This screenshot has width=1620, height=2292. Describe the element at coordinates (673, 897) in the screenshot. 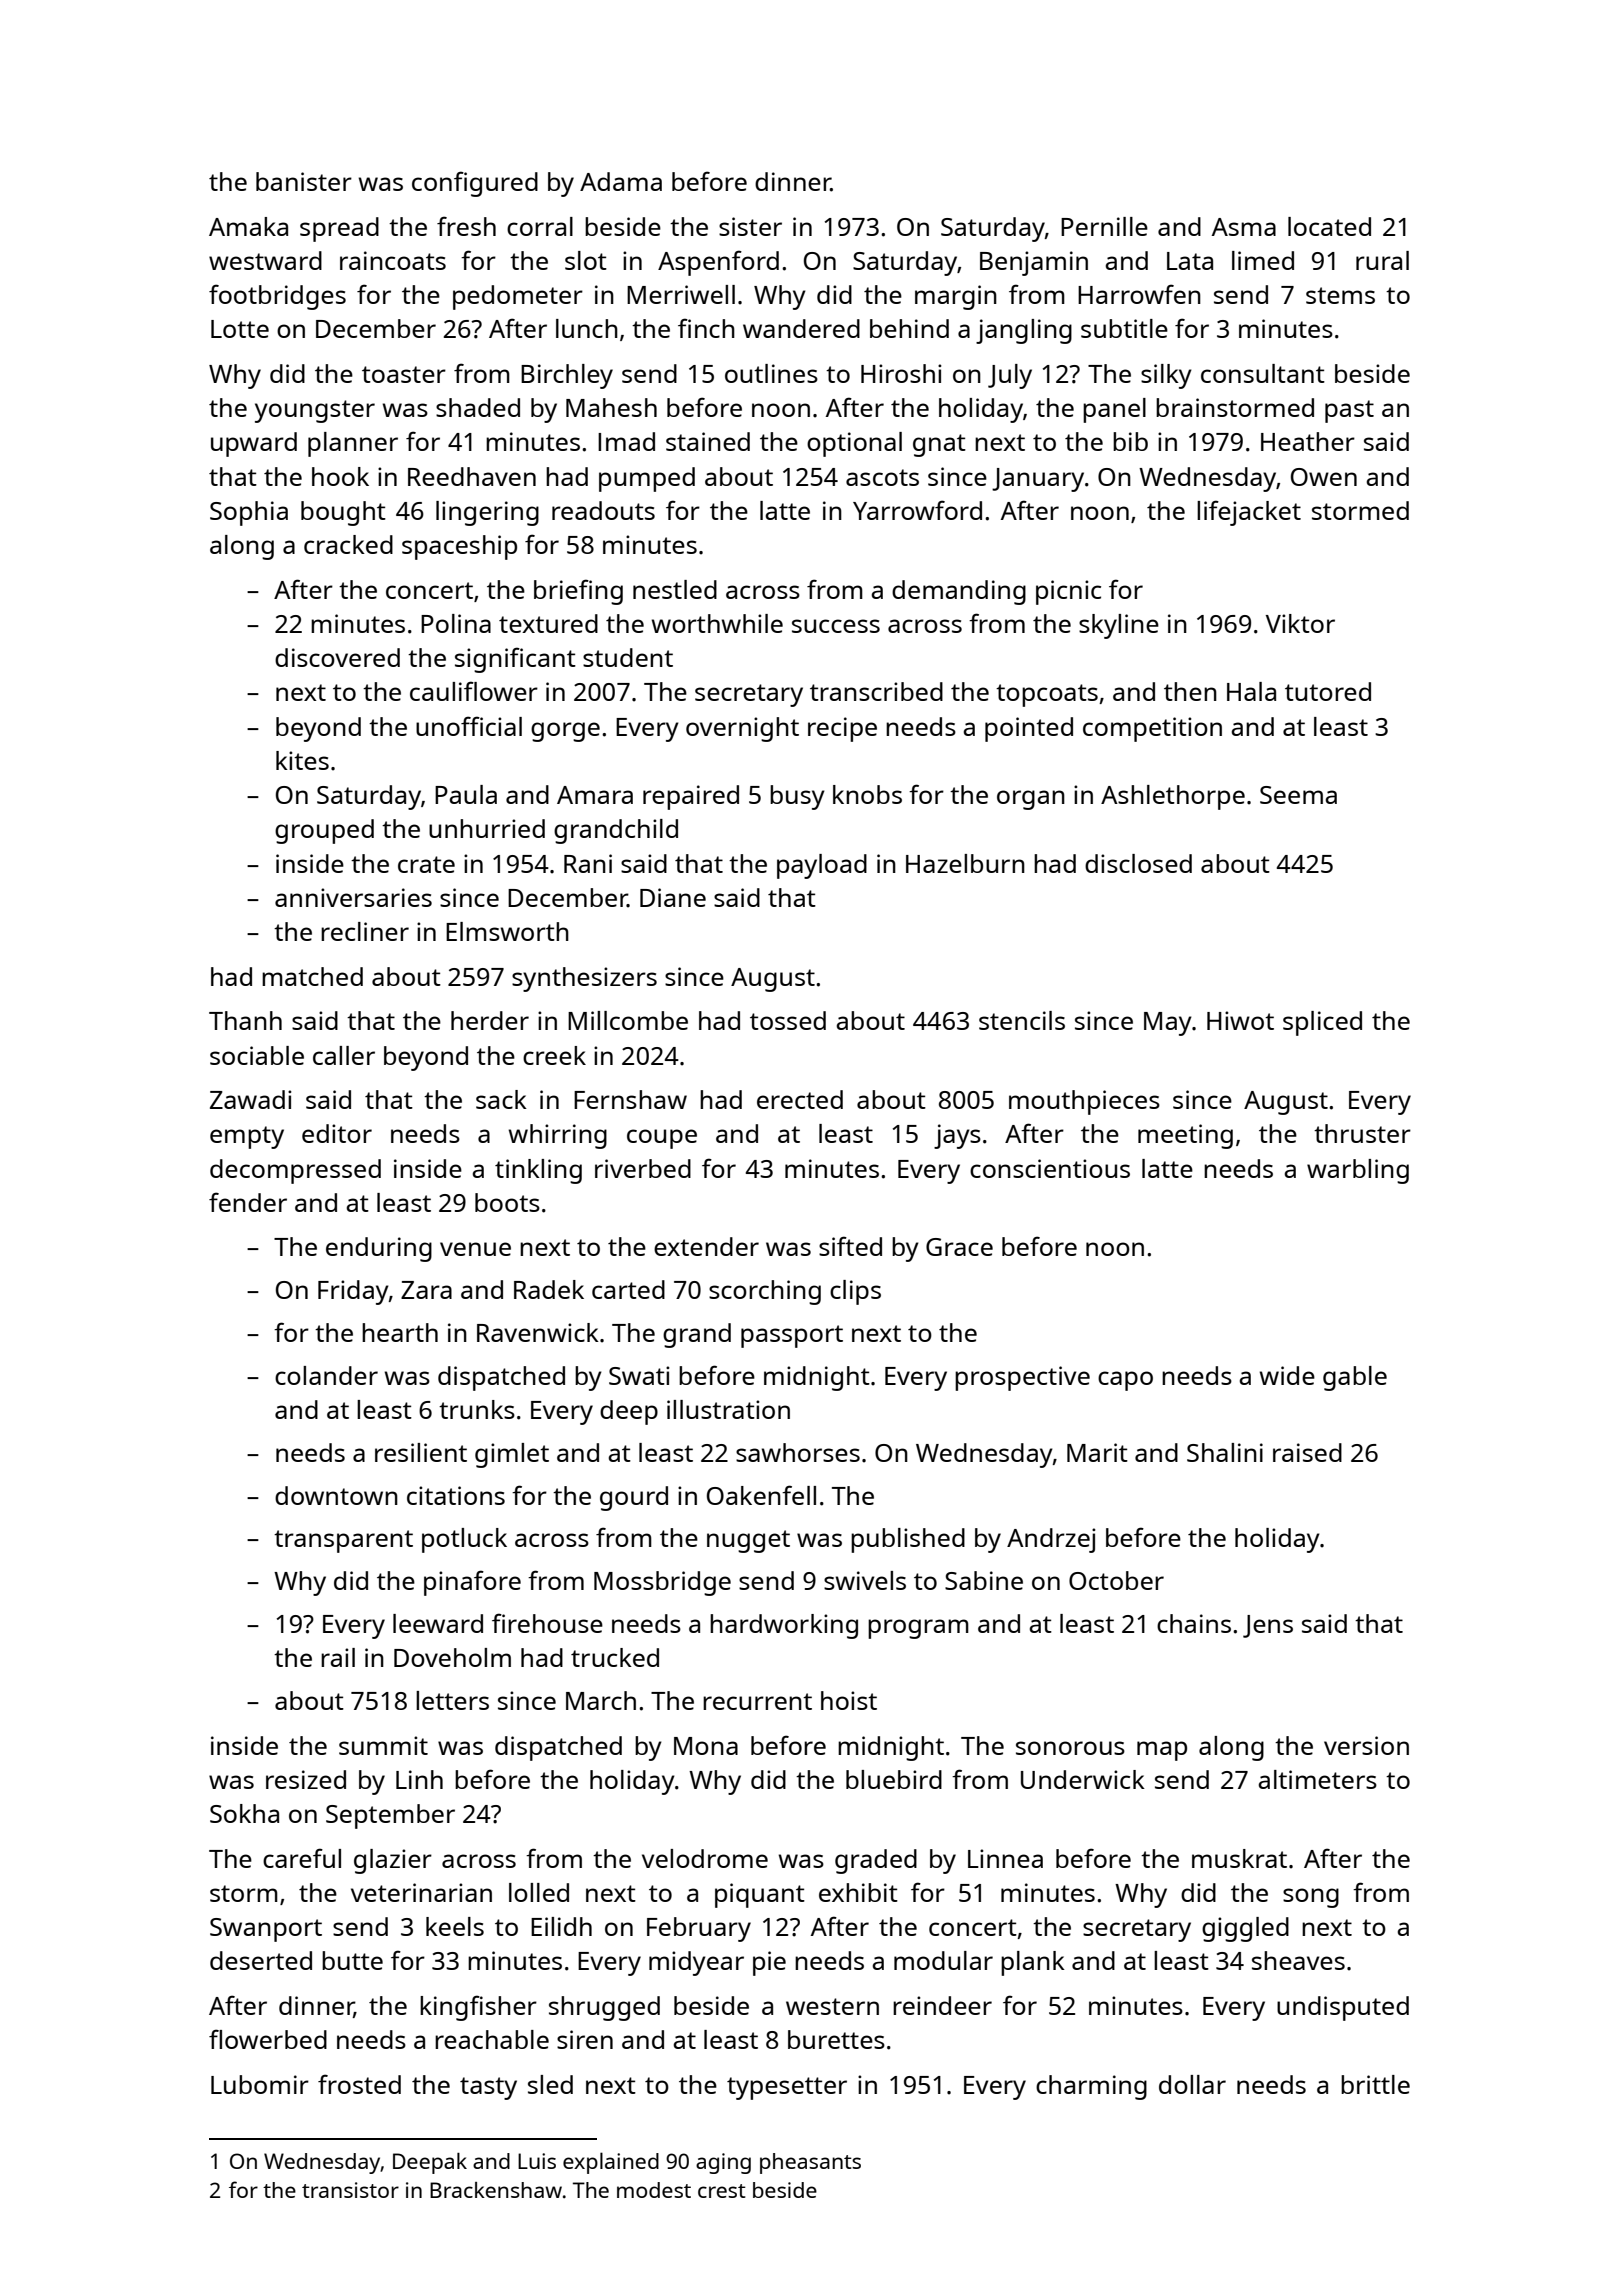

I see `Diane` at that location.
